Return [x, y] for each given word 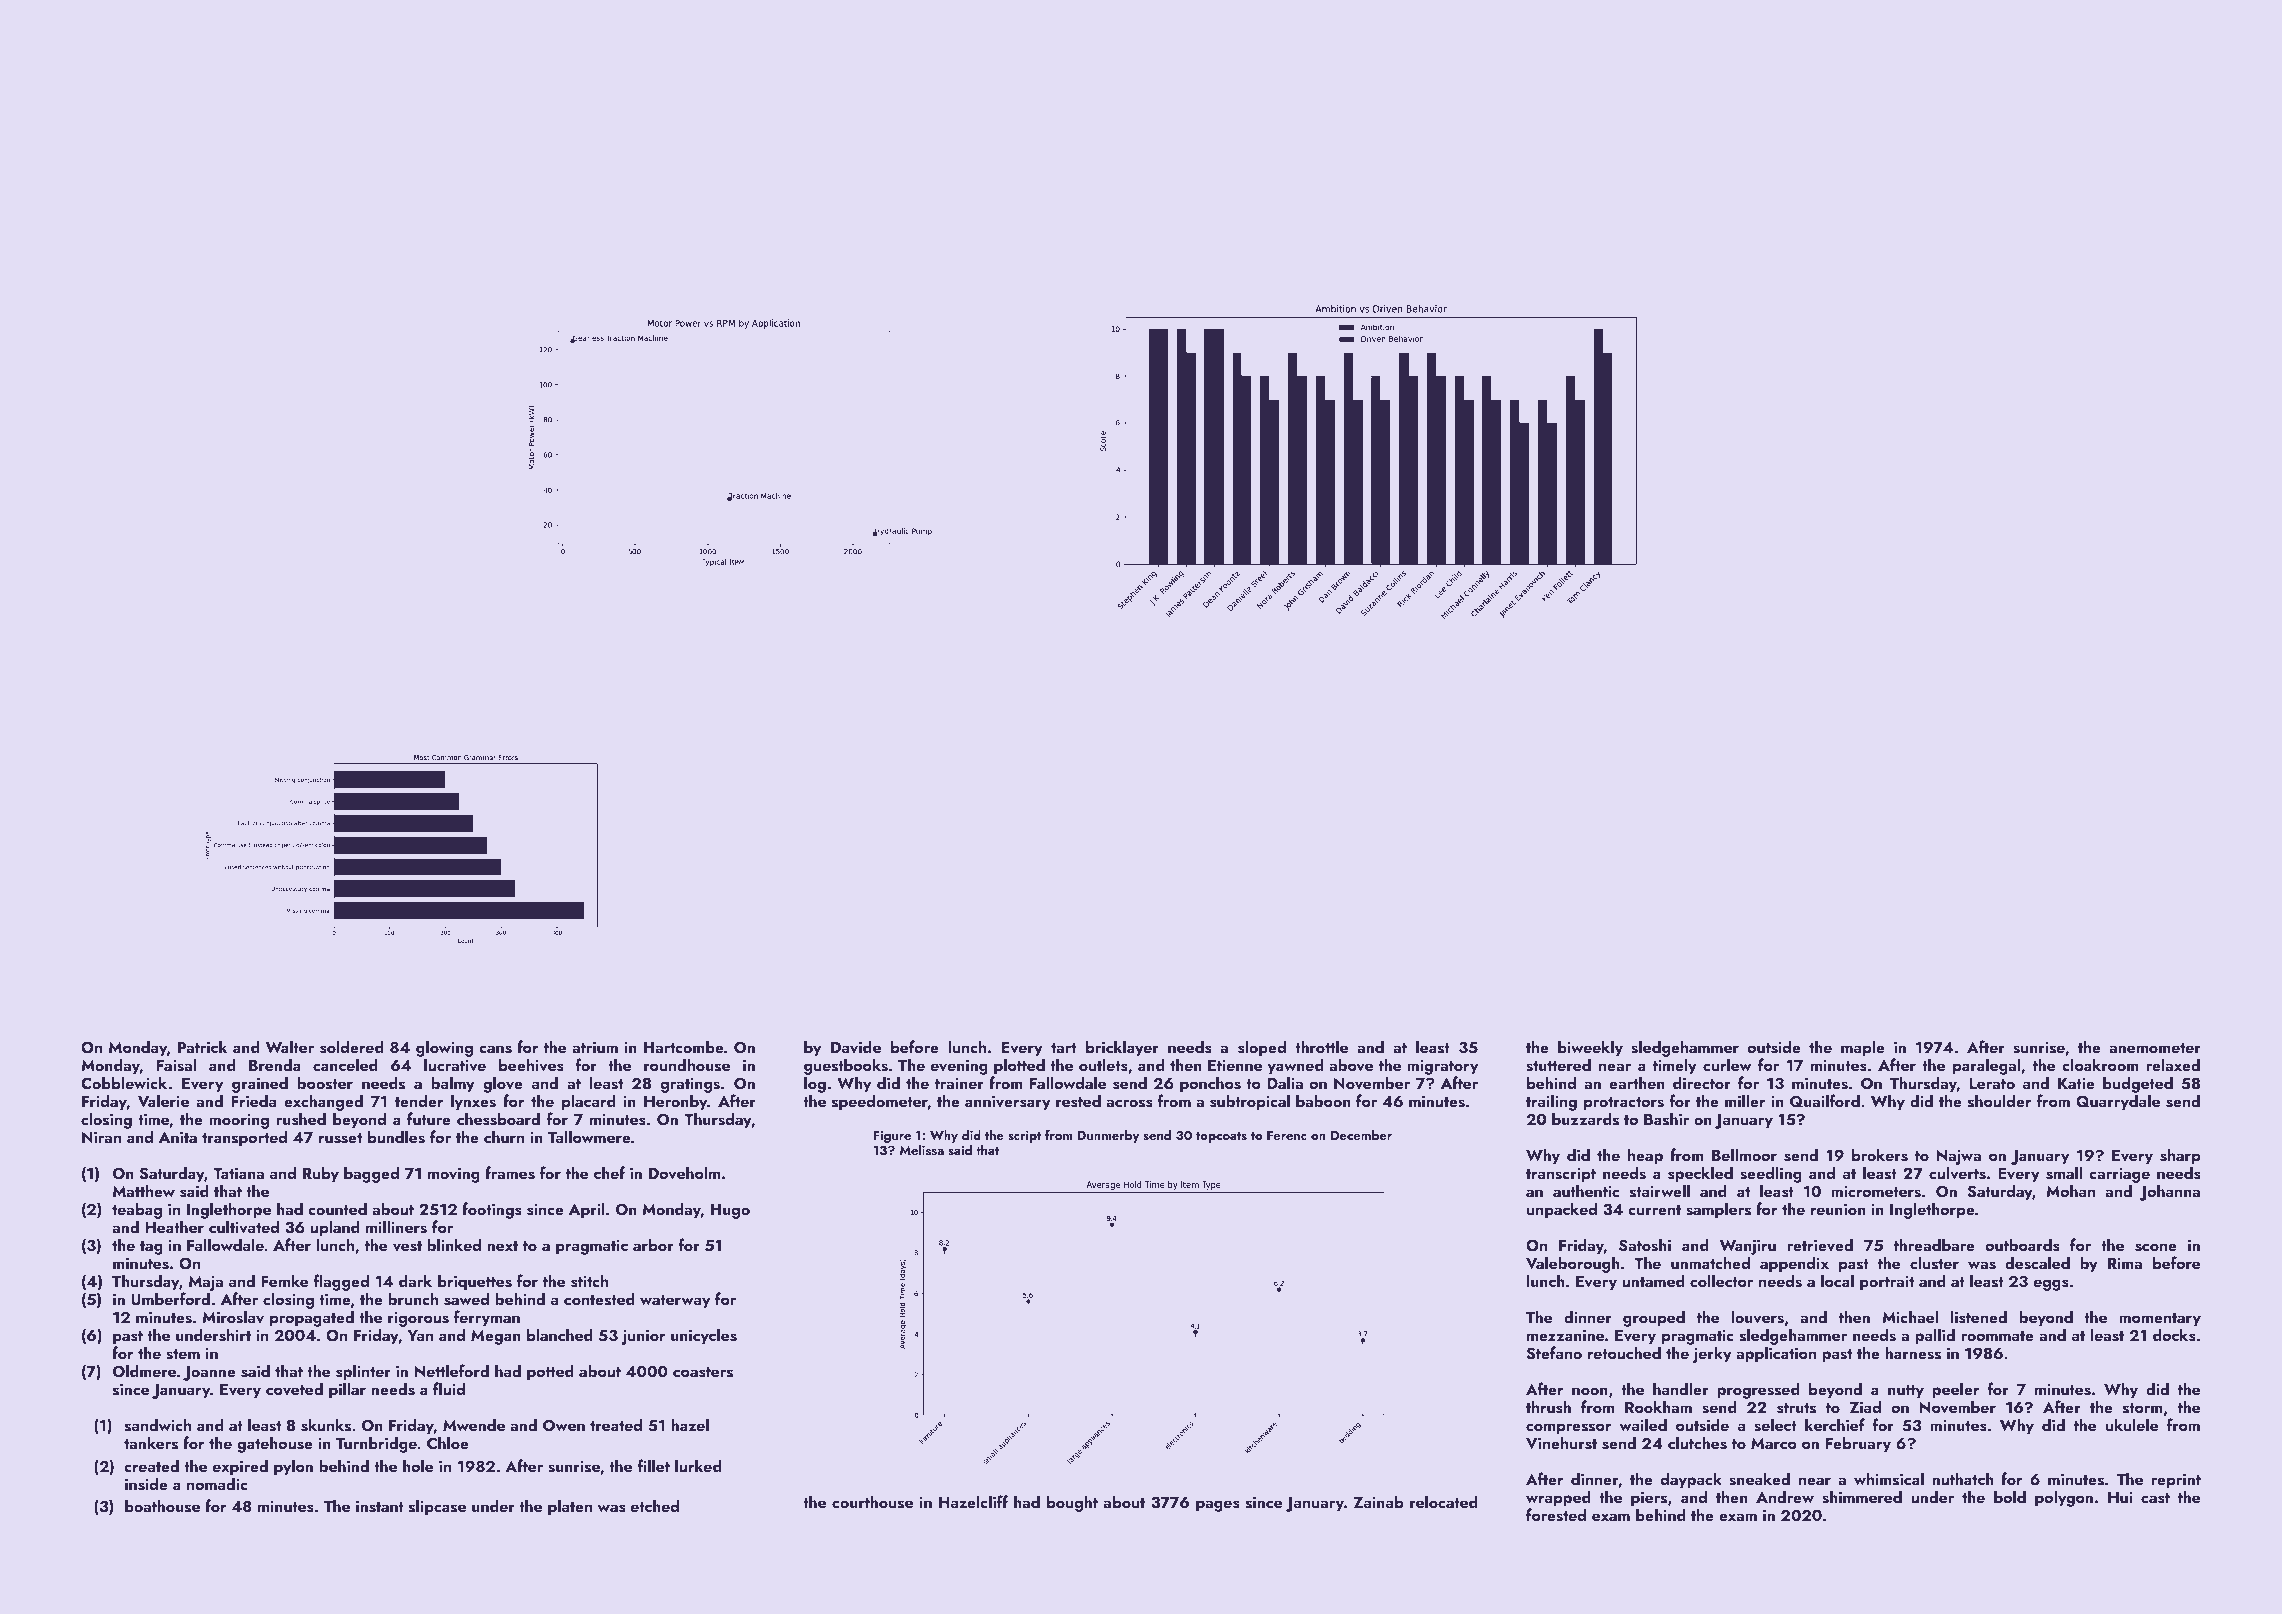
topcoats [1221, 1137]
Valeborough [1573, 1264]
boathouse [162, 1506]
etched [655, 1505]
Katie [2076, 1083]
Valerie [163, 1100]
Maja [206, 1283]
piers [1649, 1499]
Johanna [2169, 1192]
